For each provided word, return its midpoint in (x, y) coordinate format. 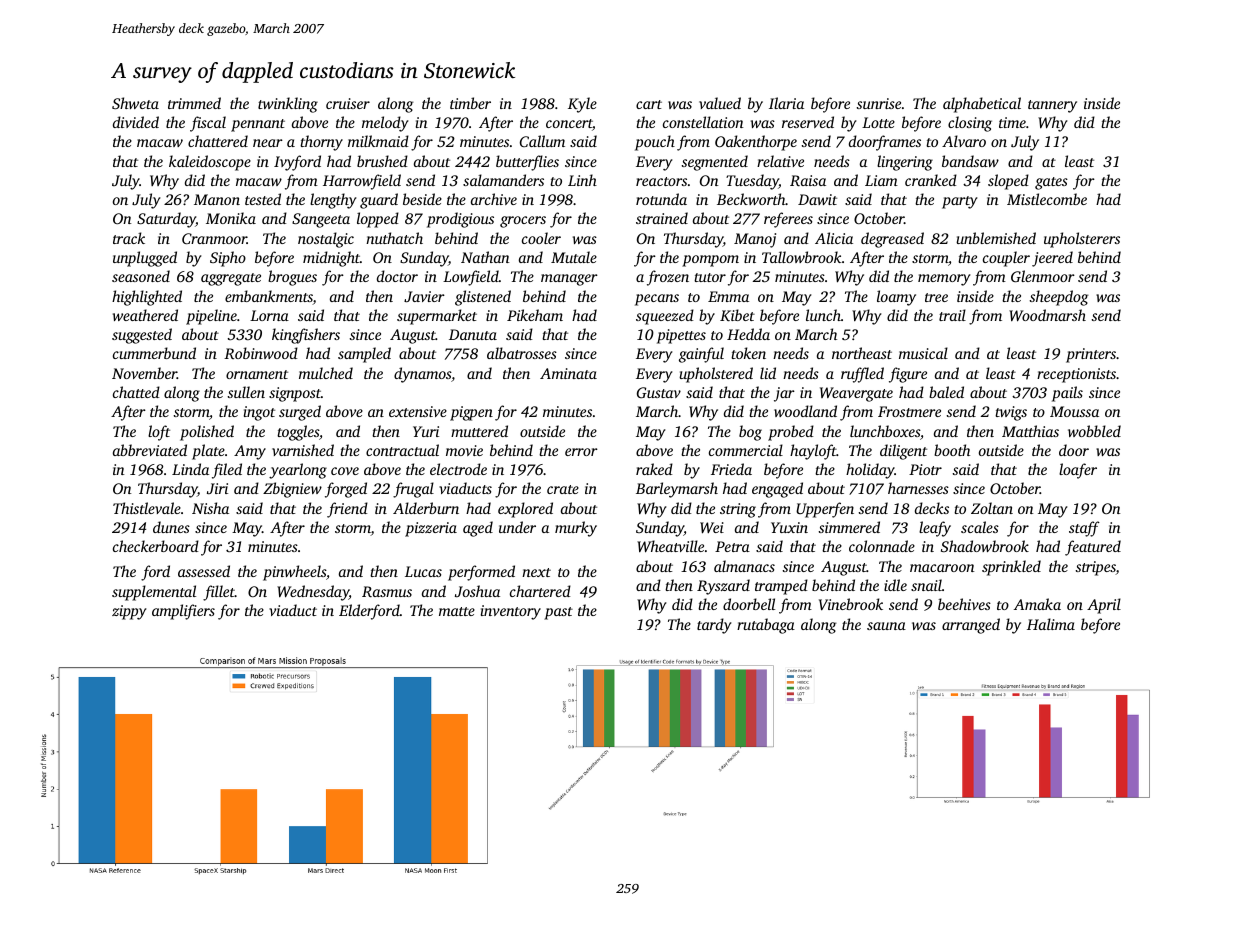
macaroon (942, 568)
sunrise (879, 103)
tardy (714, 626)
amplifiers (183, 612)
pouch (655, 143)
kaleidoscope (210, 163)
